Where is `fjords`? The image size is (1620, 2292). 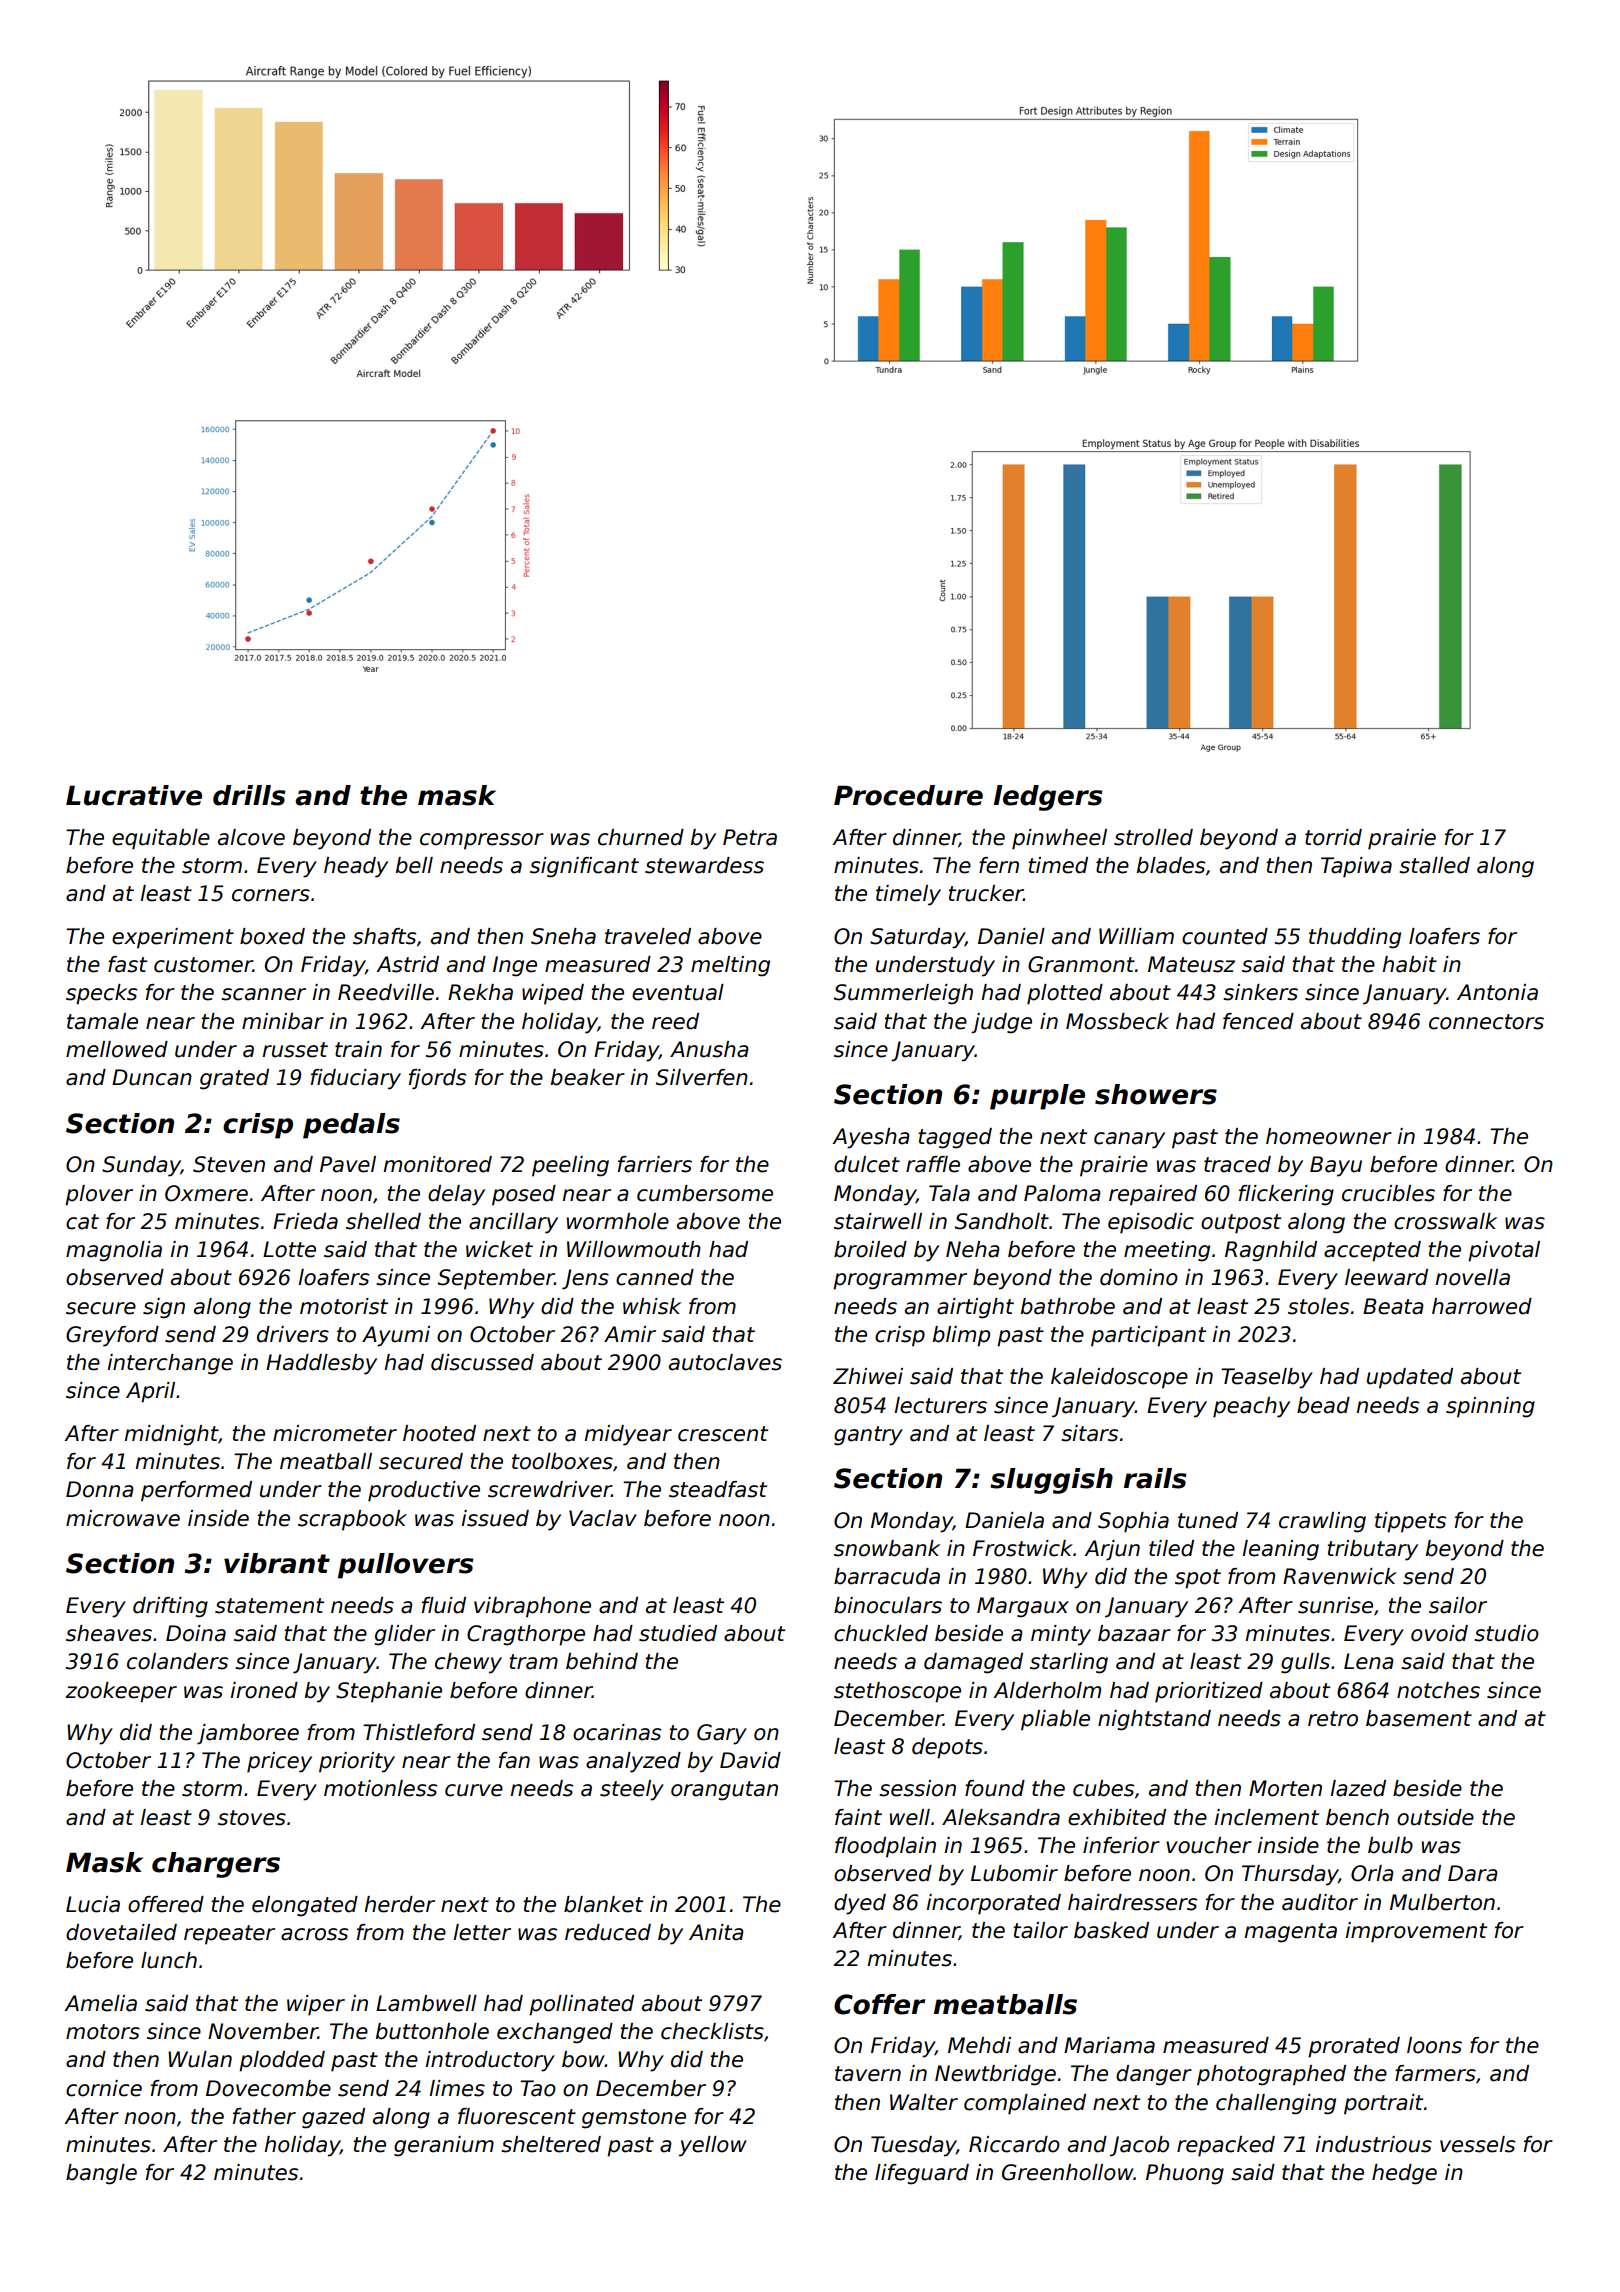 fjords is located at coordinates (437, 1079).
